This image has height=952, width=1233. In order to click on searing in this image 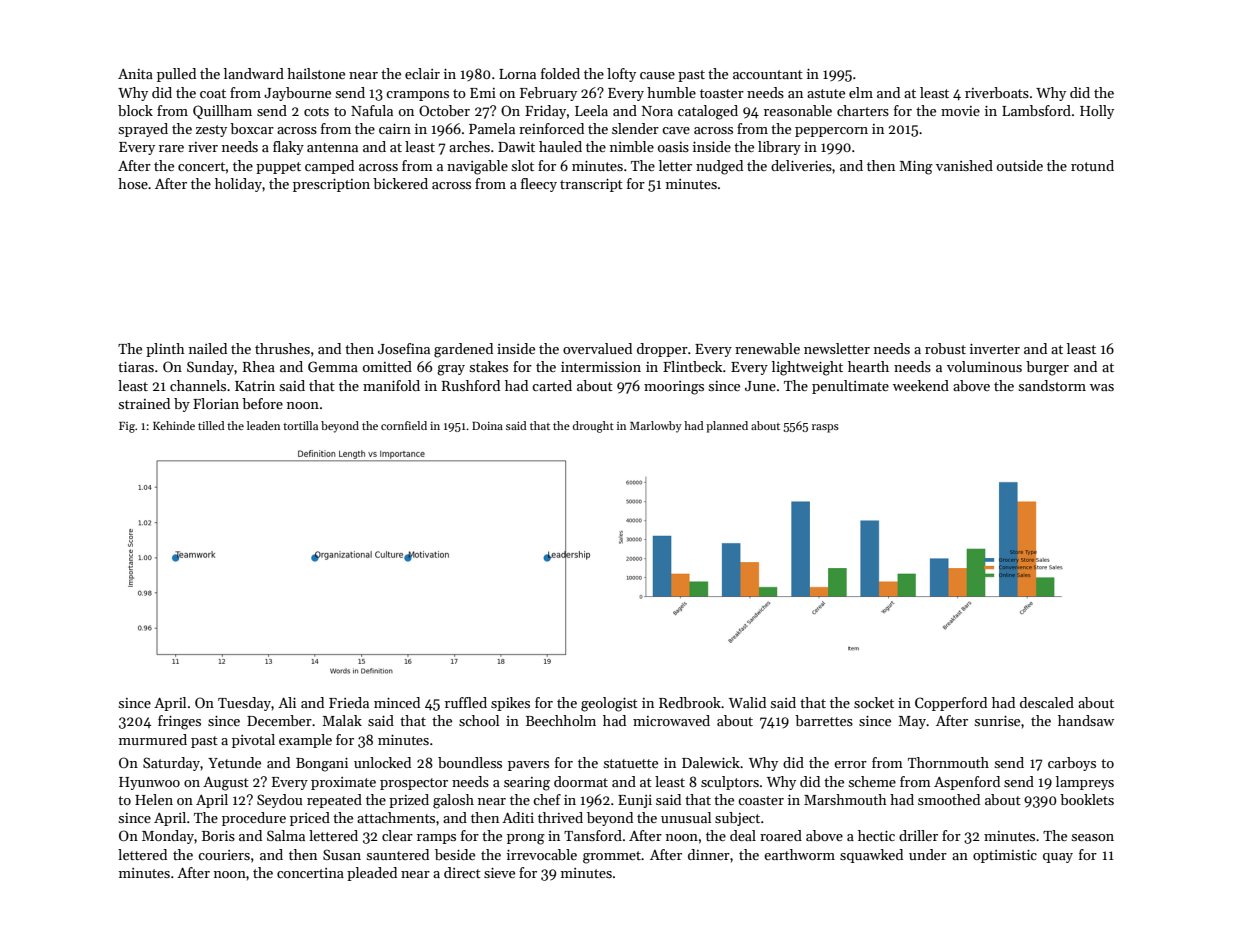, I will do `click(527, 784)`.
